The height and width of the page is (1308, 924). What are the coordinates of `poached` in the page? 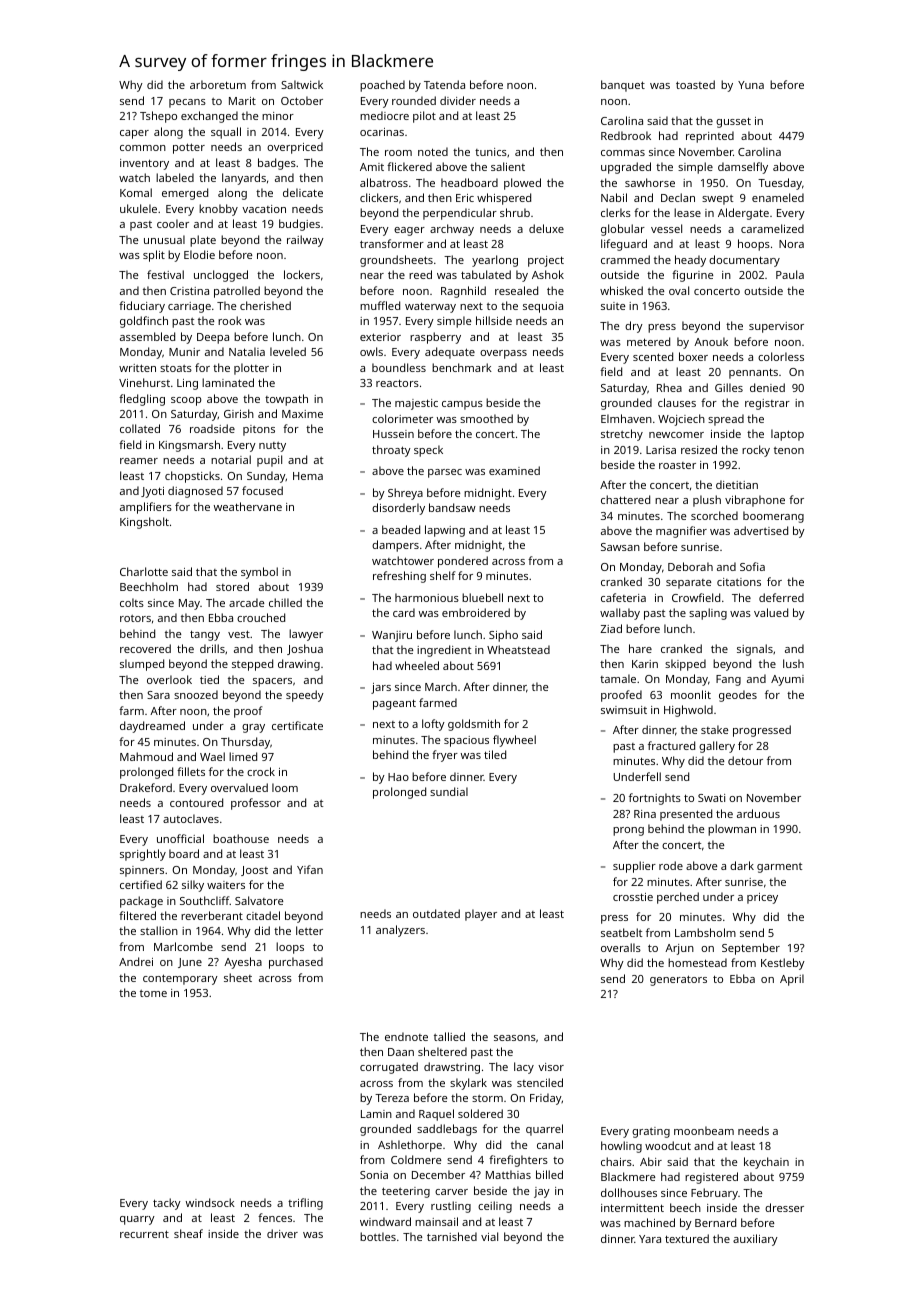 It's located at (382, 86).
